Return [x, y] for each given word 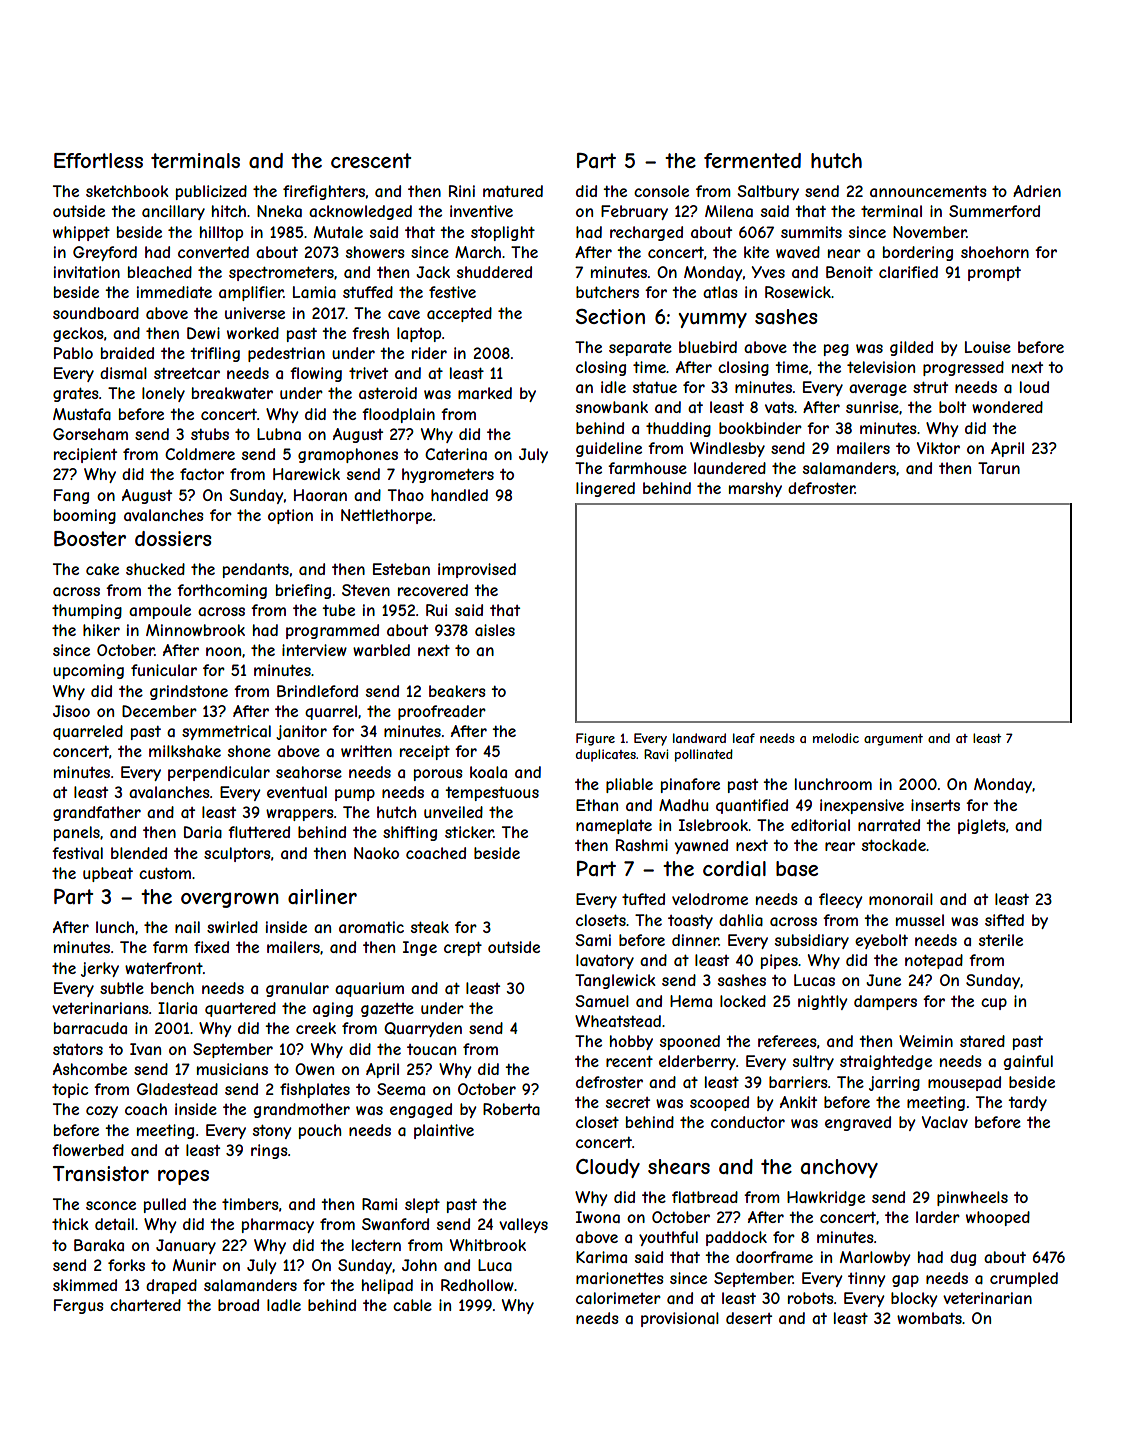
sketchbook [127, 191]
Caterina [456, 454]
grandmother [301, 1110]
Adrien [1037, 191]
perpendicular [219, 773]
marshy [755, 489]
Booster [90, 538]
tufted [643, 899]
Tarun [999, 468]
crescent [371, 160]
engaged [421, 1110]
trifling [215, 354]
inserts [935, 805]
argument [893, 740]
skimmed [85, 1285]
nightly [823, 1002]
